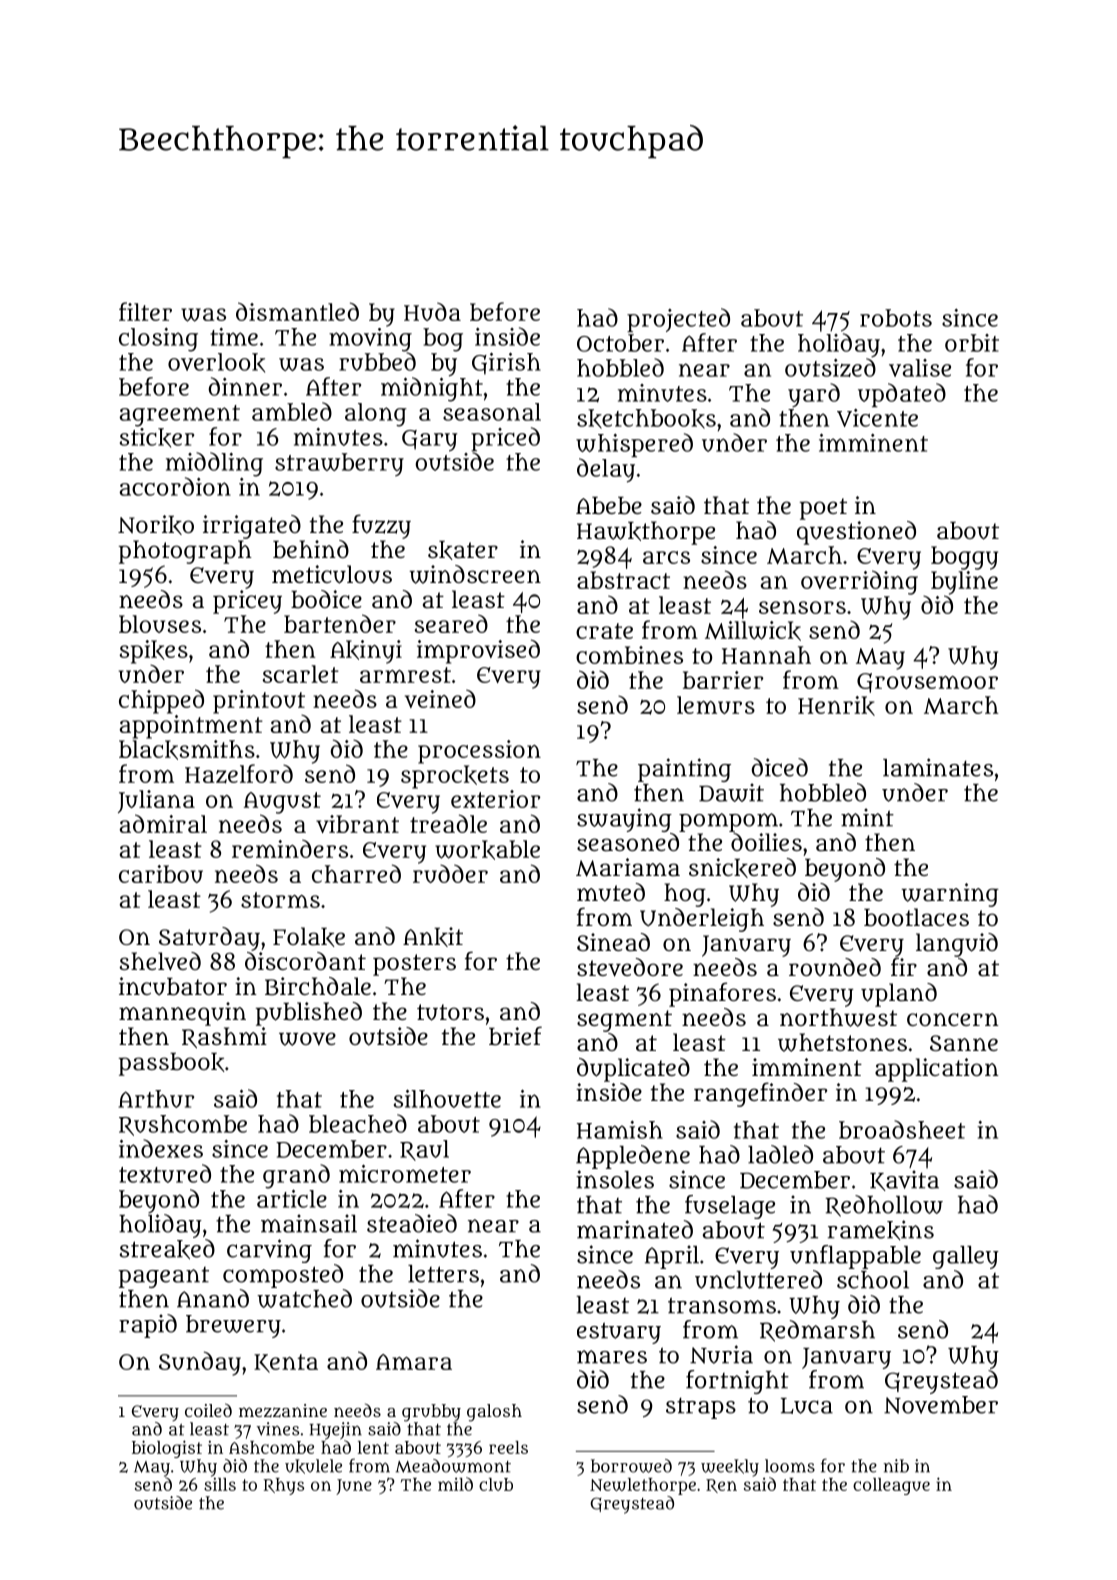  I want to click on Sinead, so click(613, 942).
